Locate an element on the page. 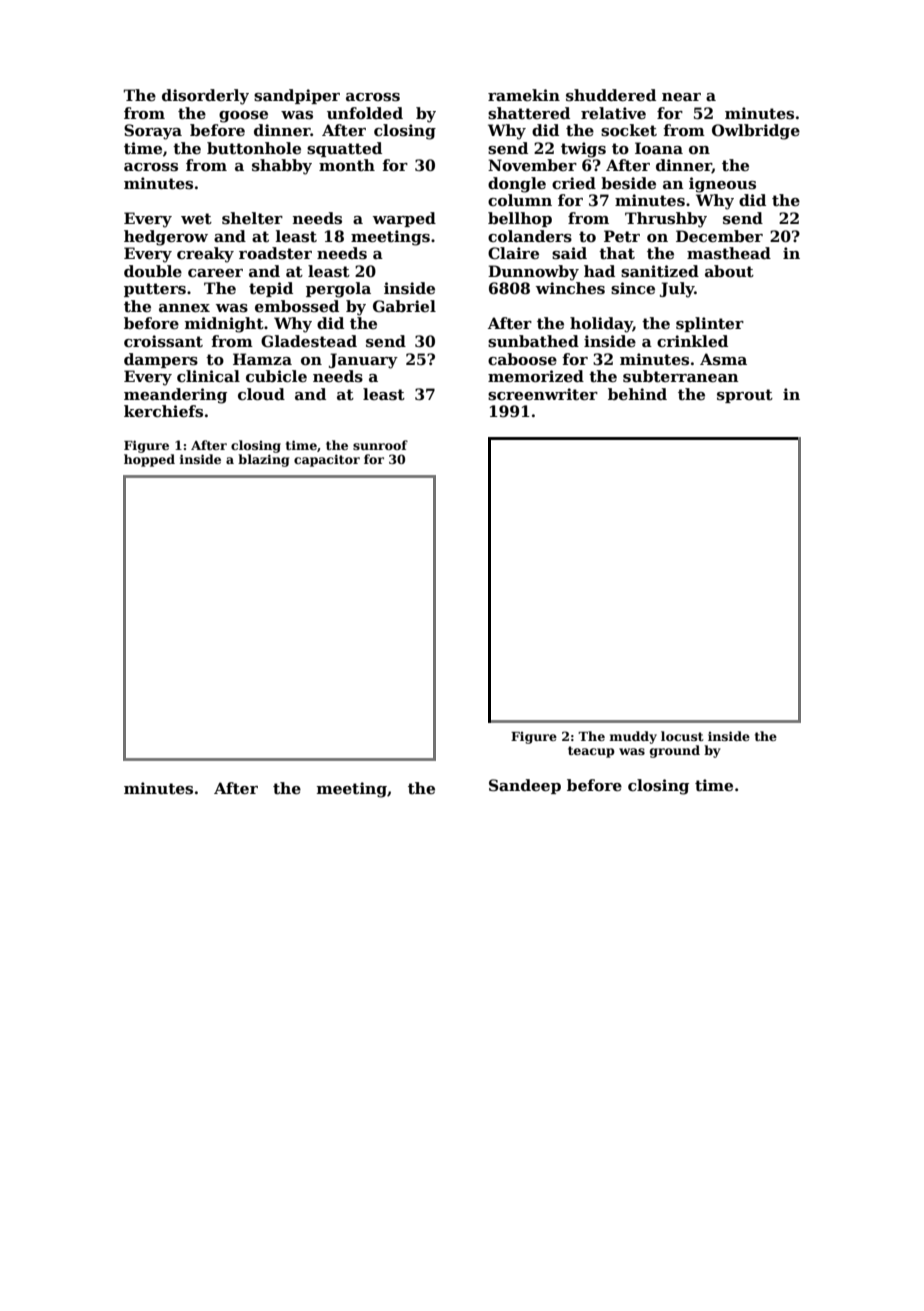  behind is located at coordinates (637, 394).
